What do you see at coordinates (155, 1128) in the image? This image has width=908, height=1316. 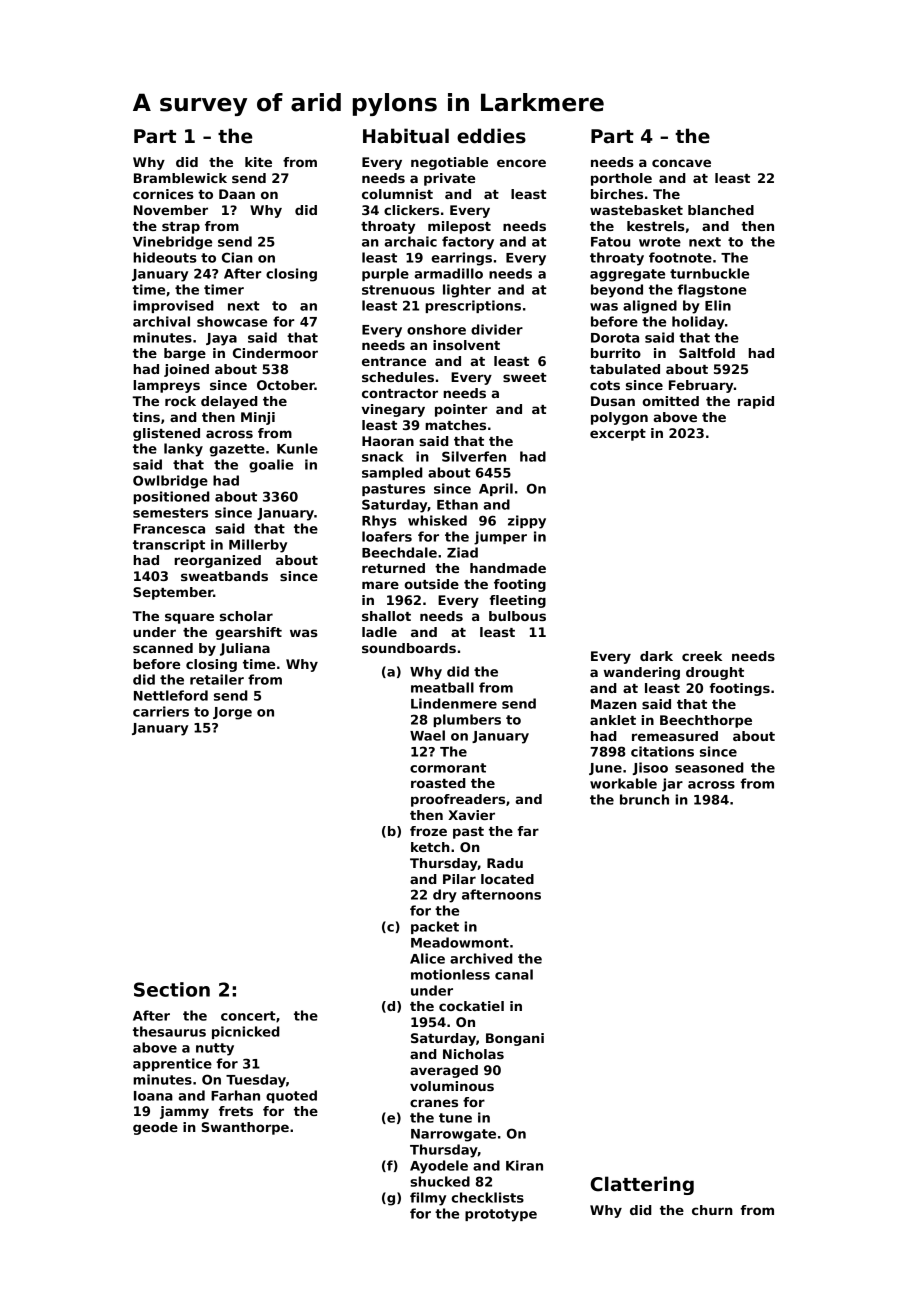 I see `geode` at bounding box center [155, 1128].
